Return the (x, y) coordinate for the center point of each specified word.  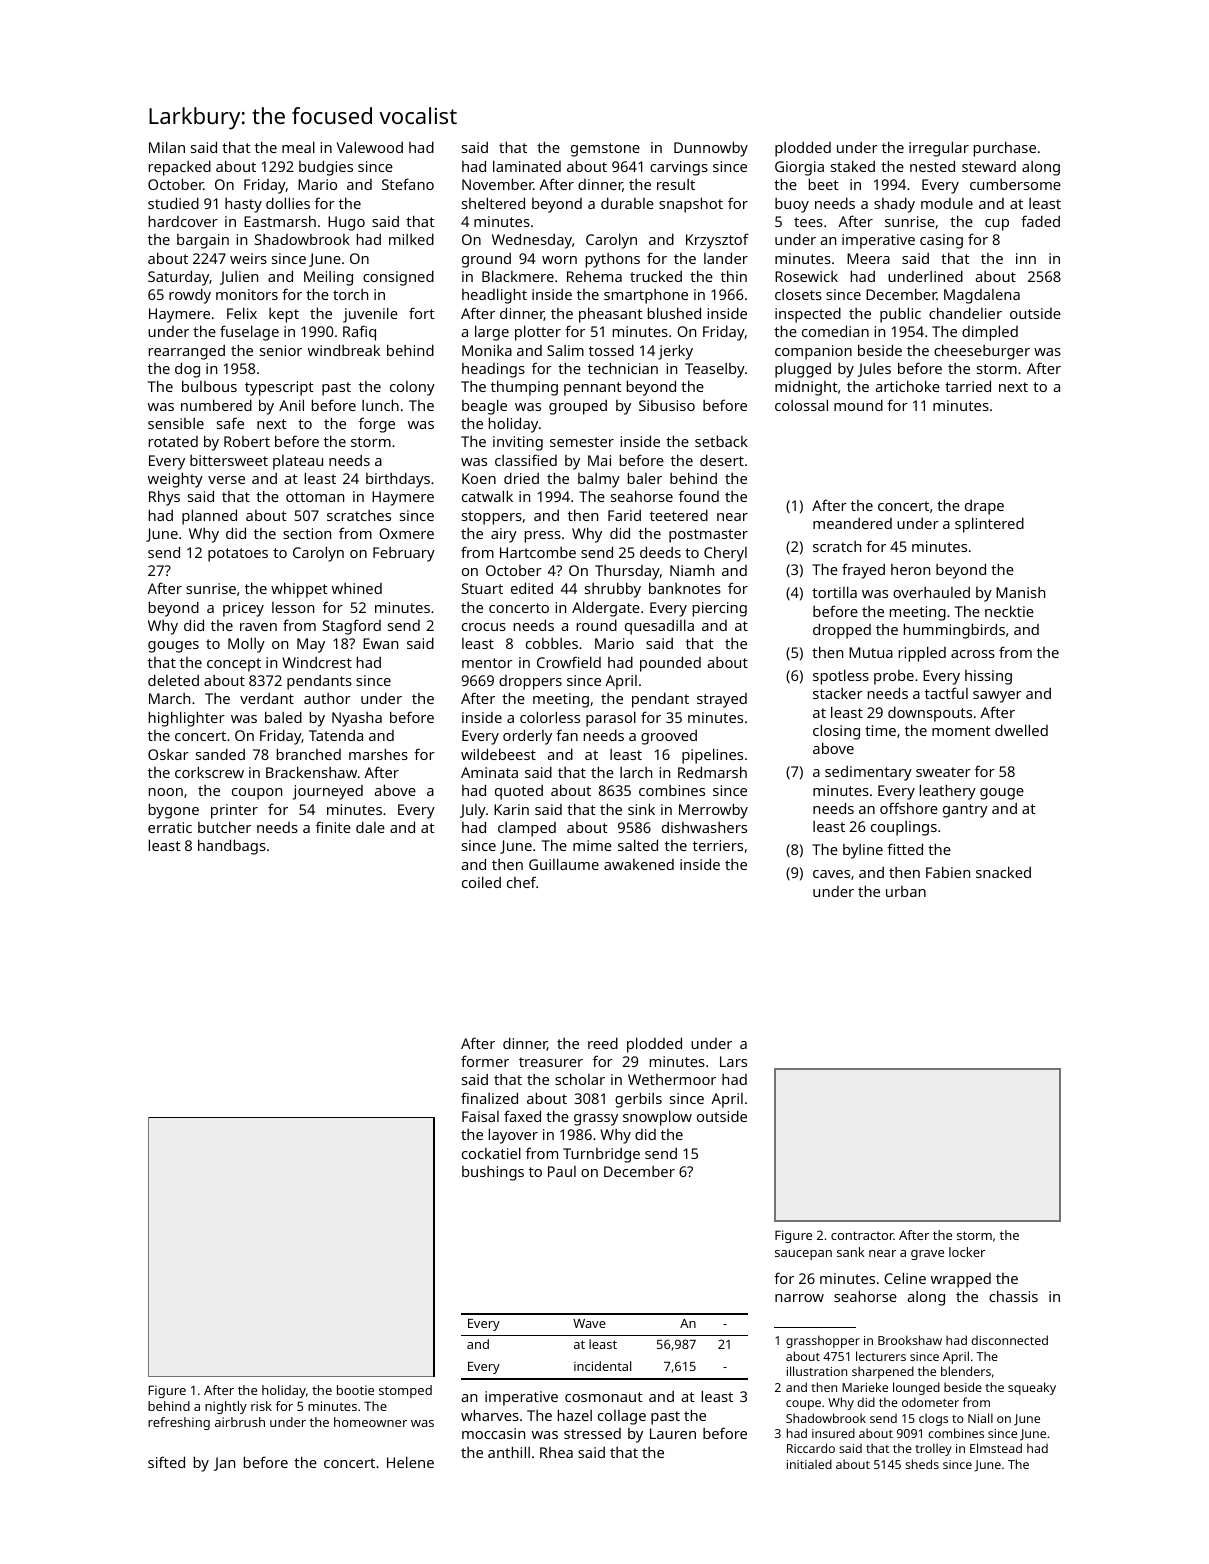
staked (853, 166)
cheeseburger (982, 352)
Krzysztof (717, 241)
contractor (862, 1235)
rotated (173, 441)
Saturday (178, 278)
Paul (562, 1171)
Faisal (480, 1116)
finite (333, 827)
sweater (943, 772)
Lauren (673, 1433)
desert (722, 460)
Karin (511, 809)
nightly (226, 1407)
